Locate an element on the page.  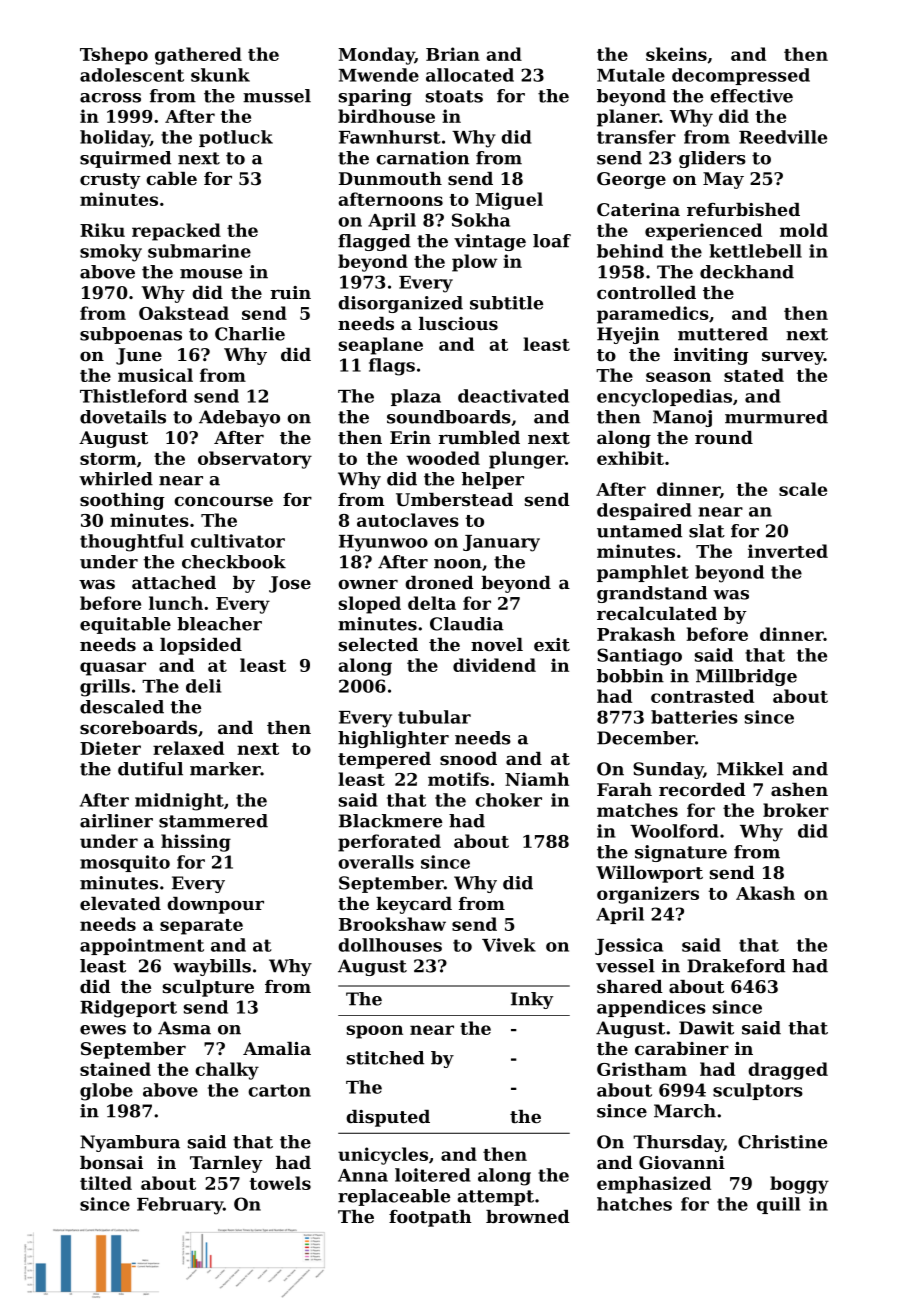
dividend is located at coordinates (494, 665).
